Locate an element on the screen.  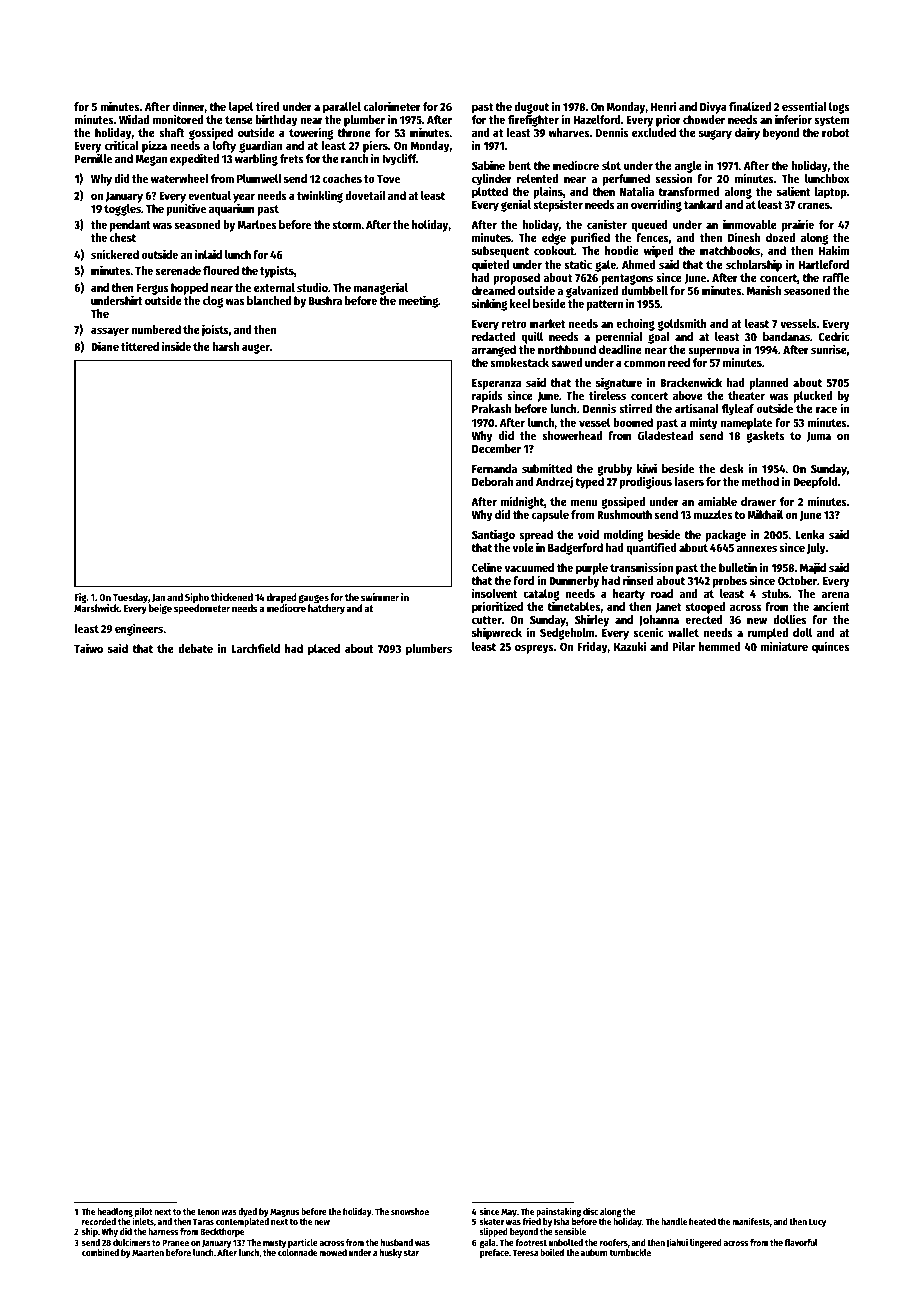
Teresa is located at coordinates (525, 1252).
